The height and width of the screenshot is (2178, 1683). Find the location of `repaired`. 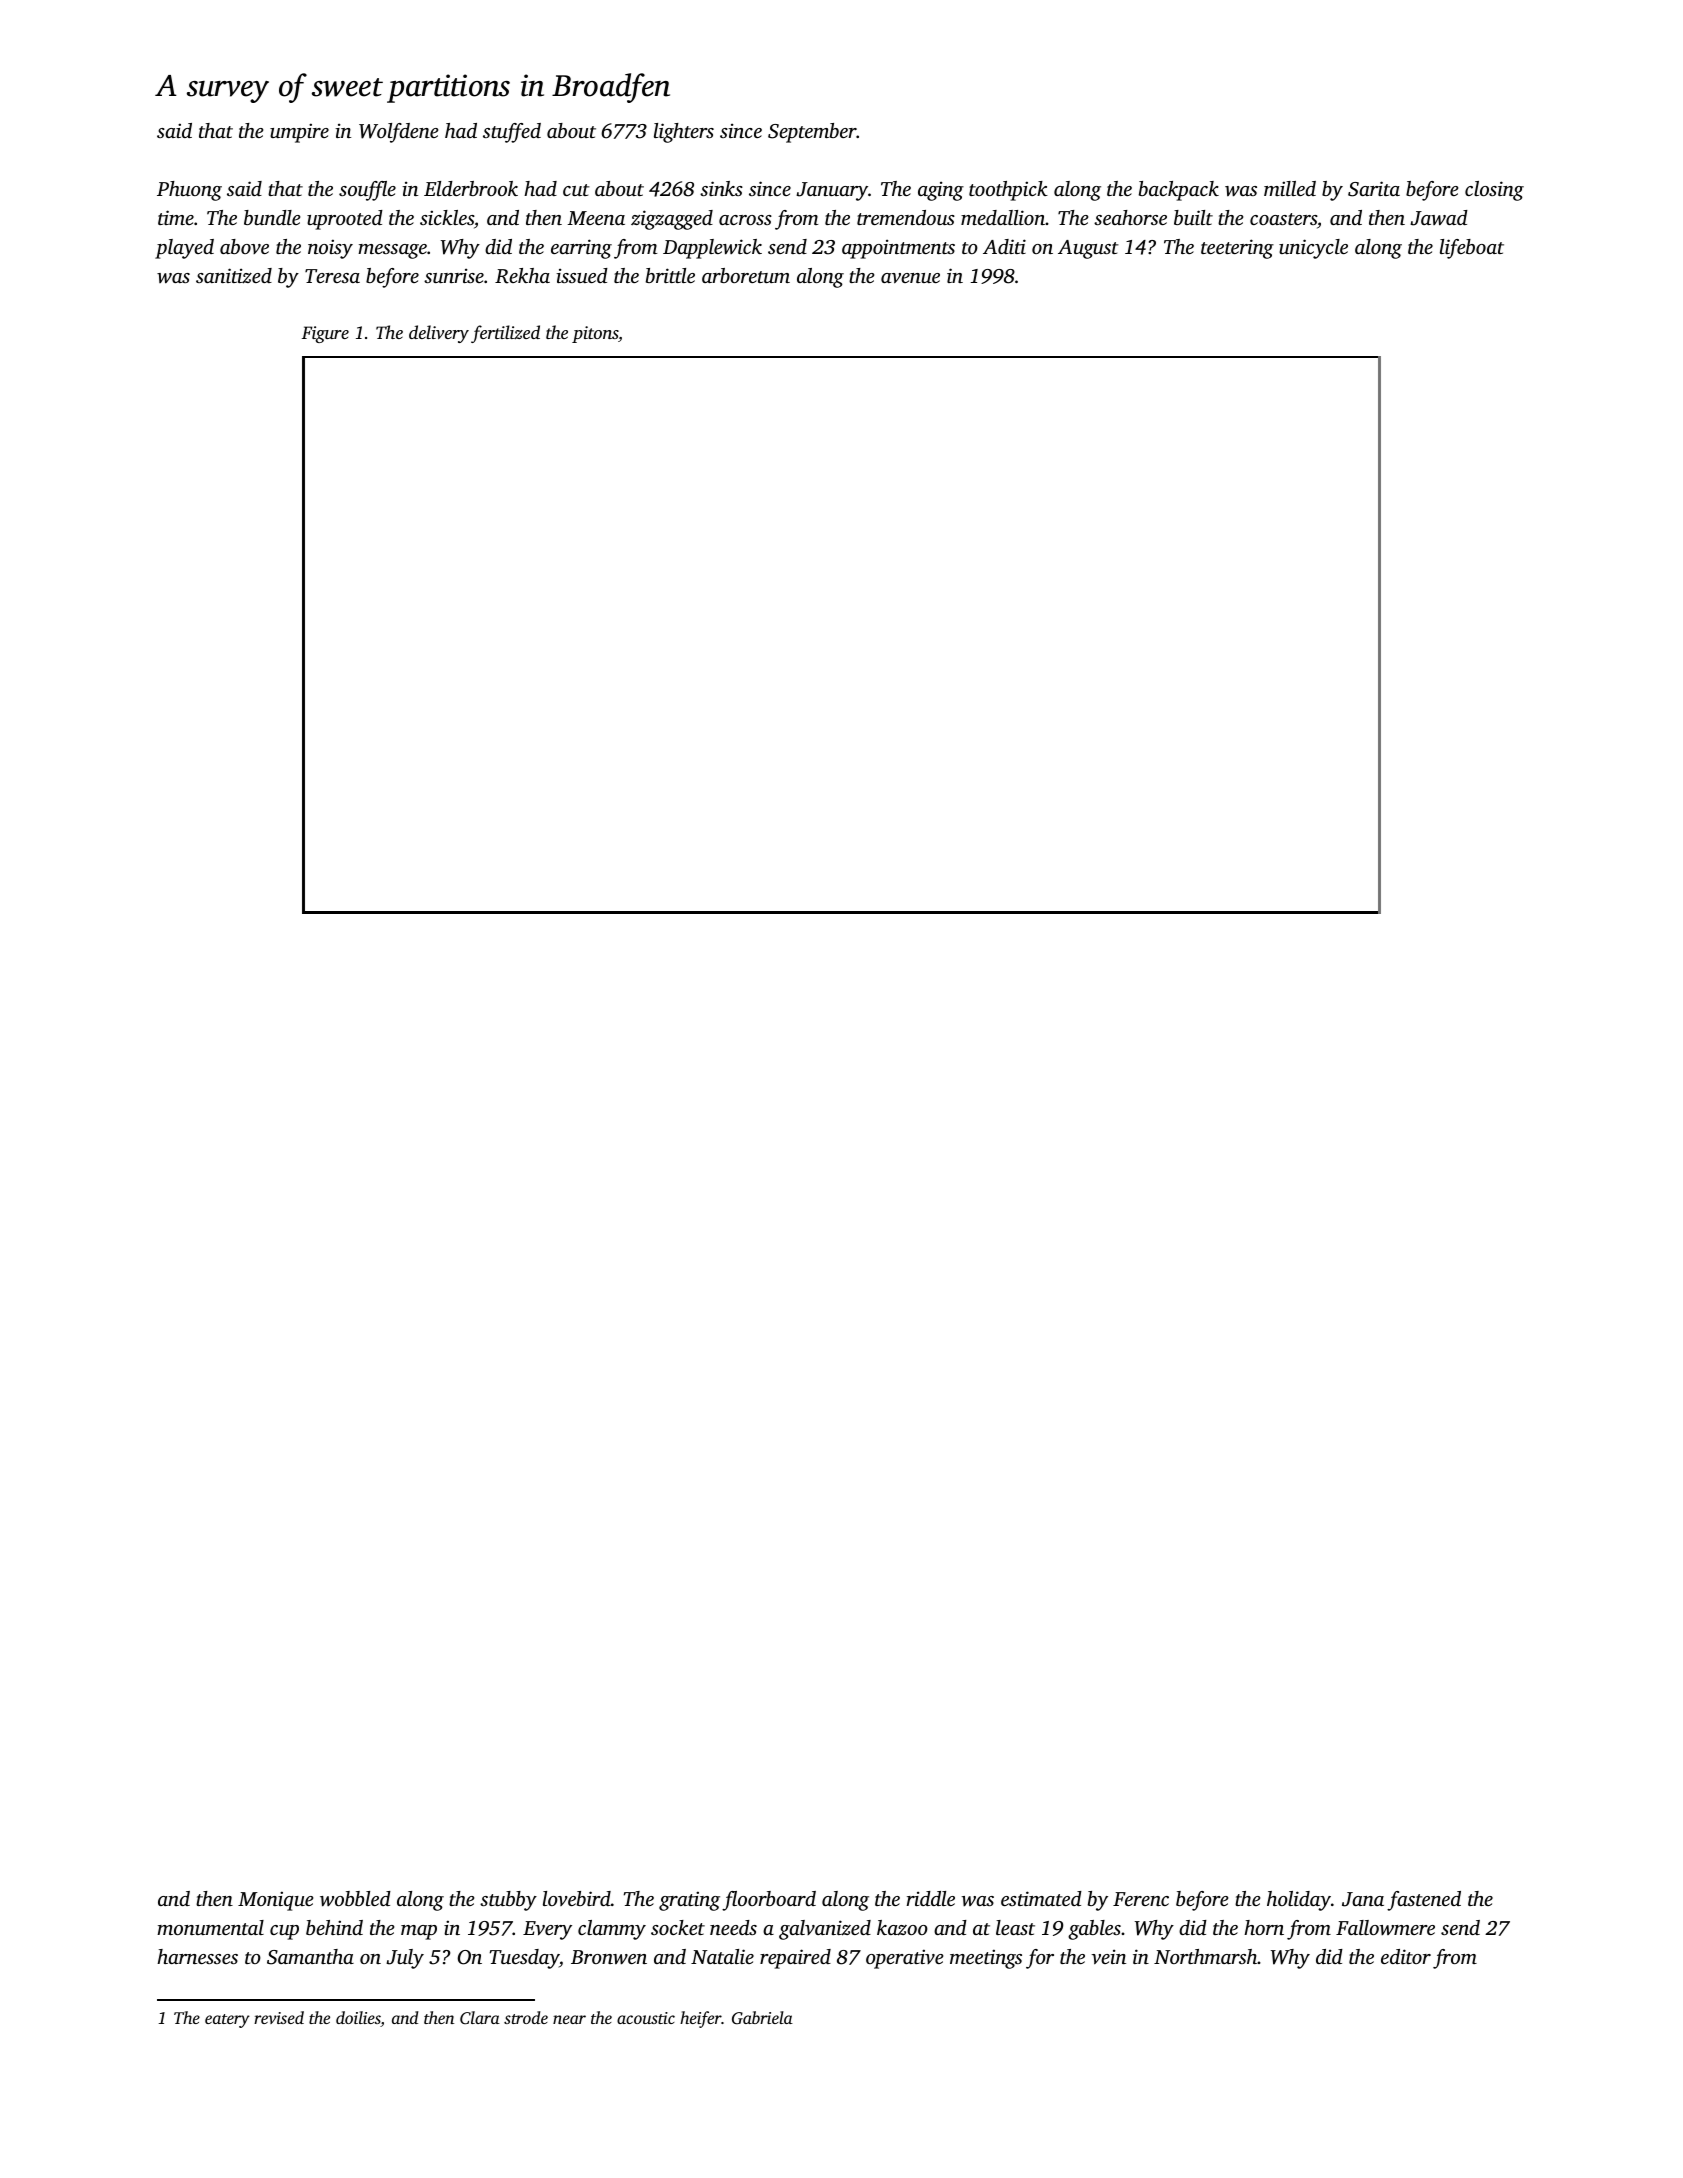

repaired is located at coordinates (795, 1959).
